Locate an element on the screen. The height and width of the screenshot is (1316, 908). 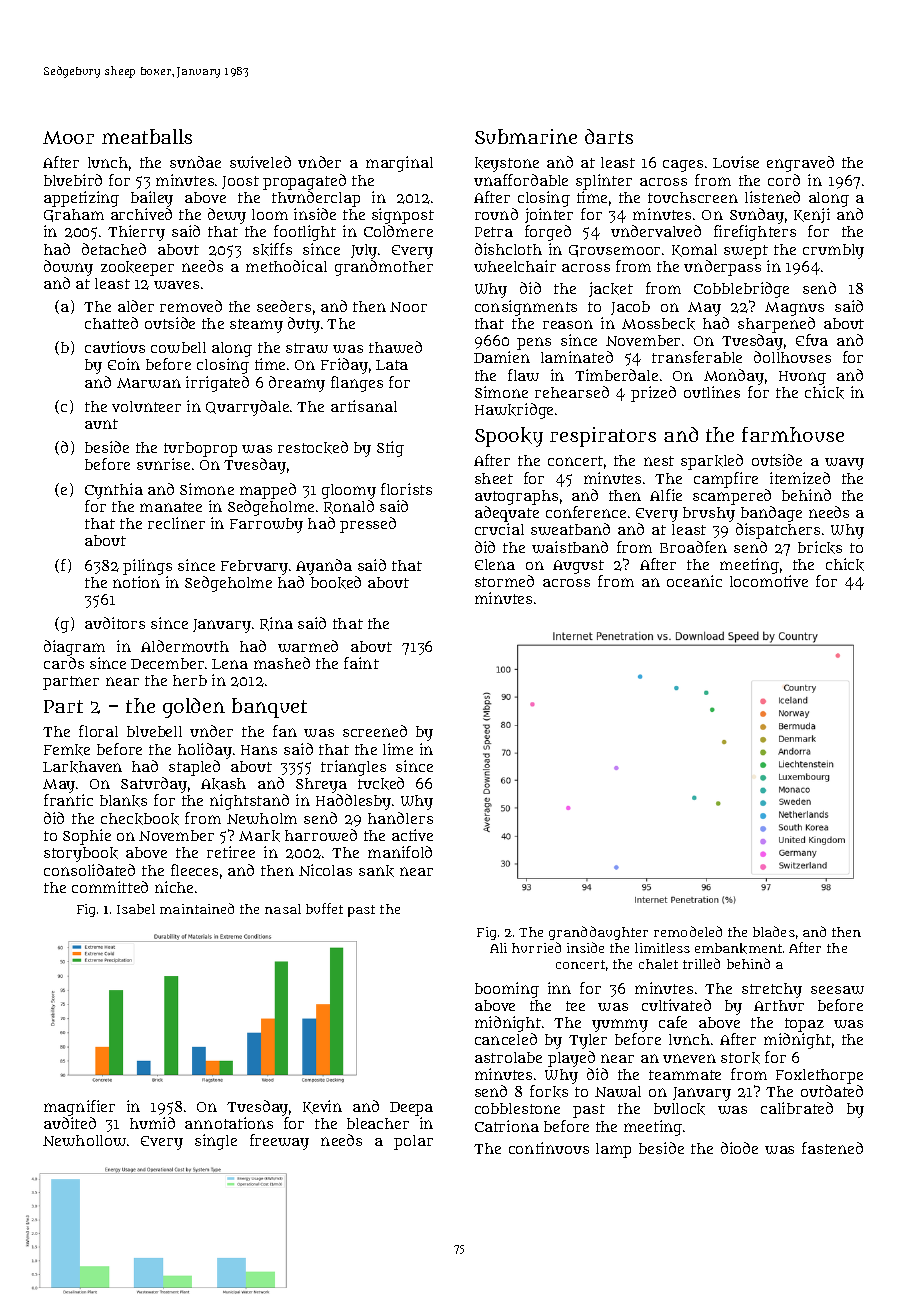
single is located at coordinates (216, 1142).
